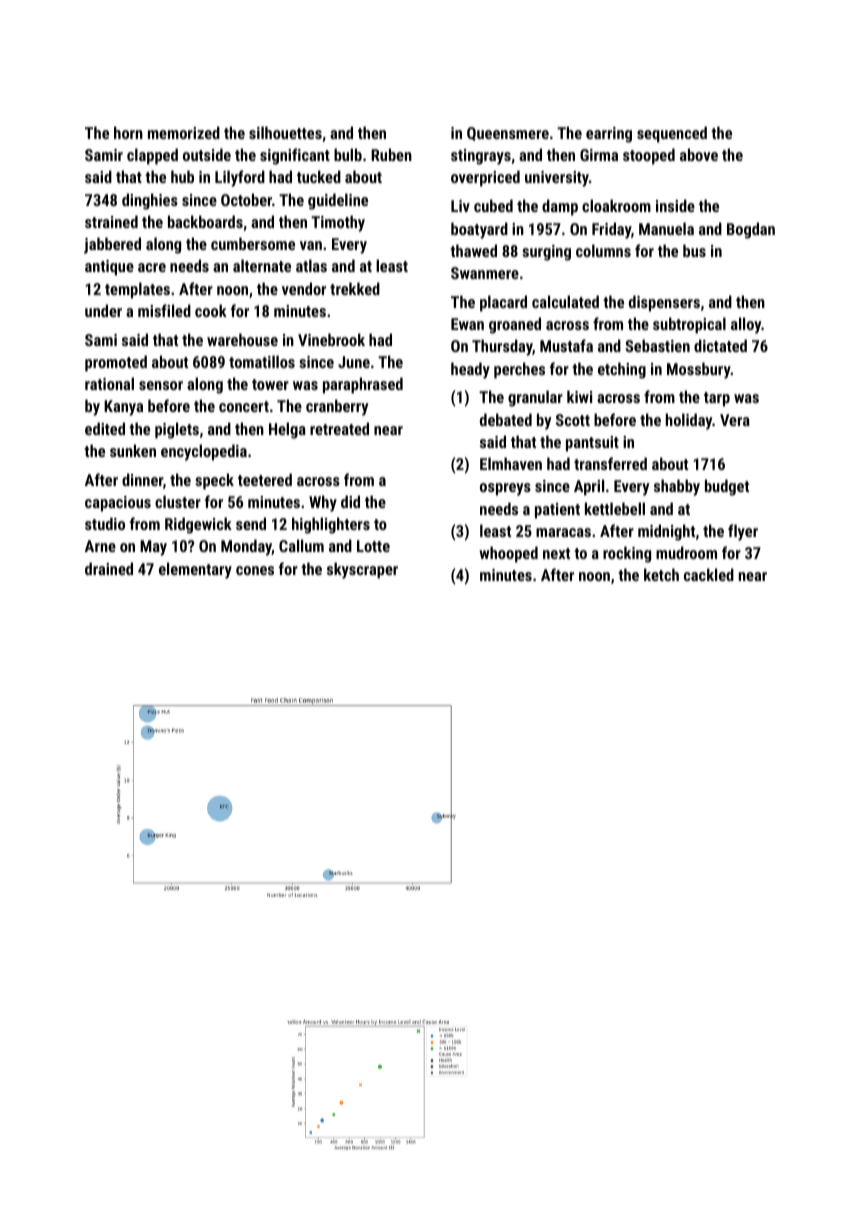 The image size is (863, 1225). Describe the element at coordinates (481, 157) in the screenshot. I see `stingrays` at that location.
